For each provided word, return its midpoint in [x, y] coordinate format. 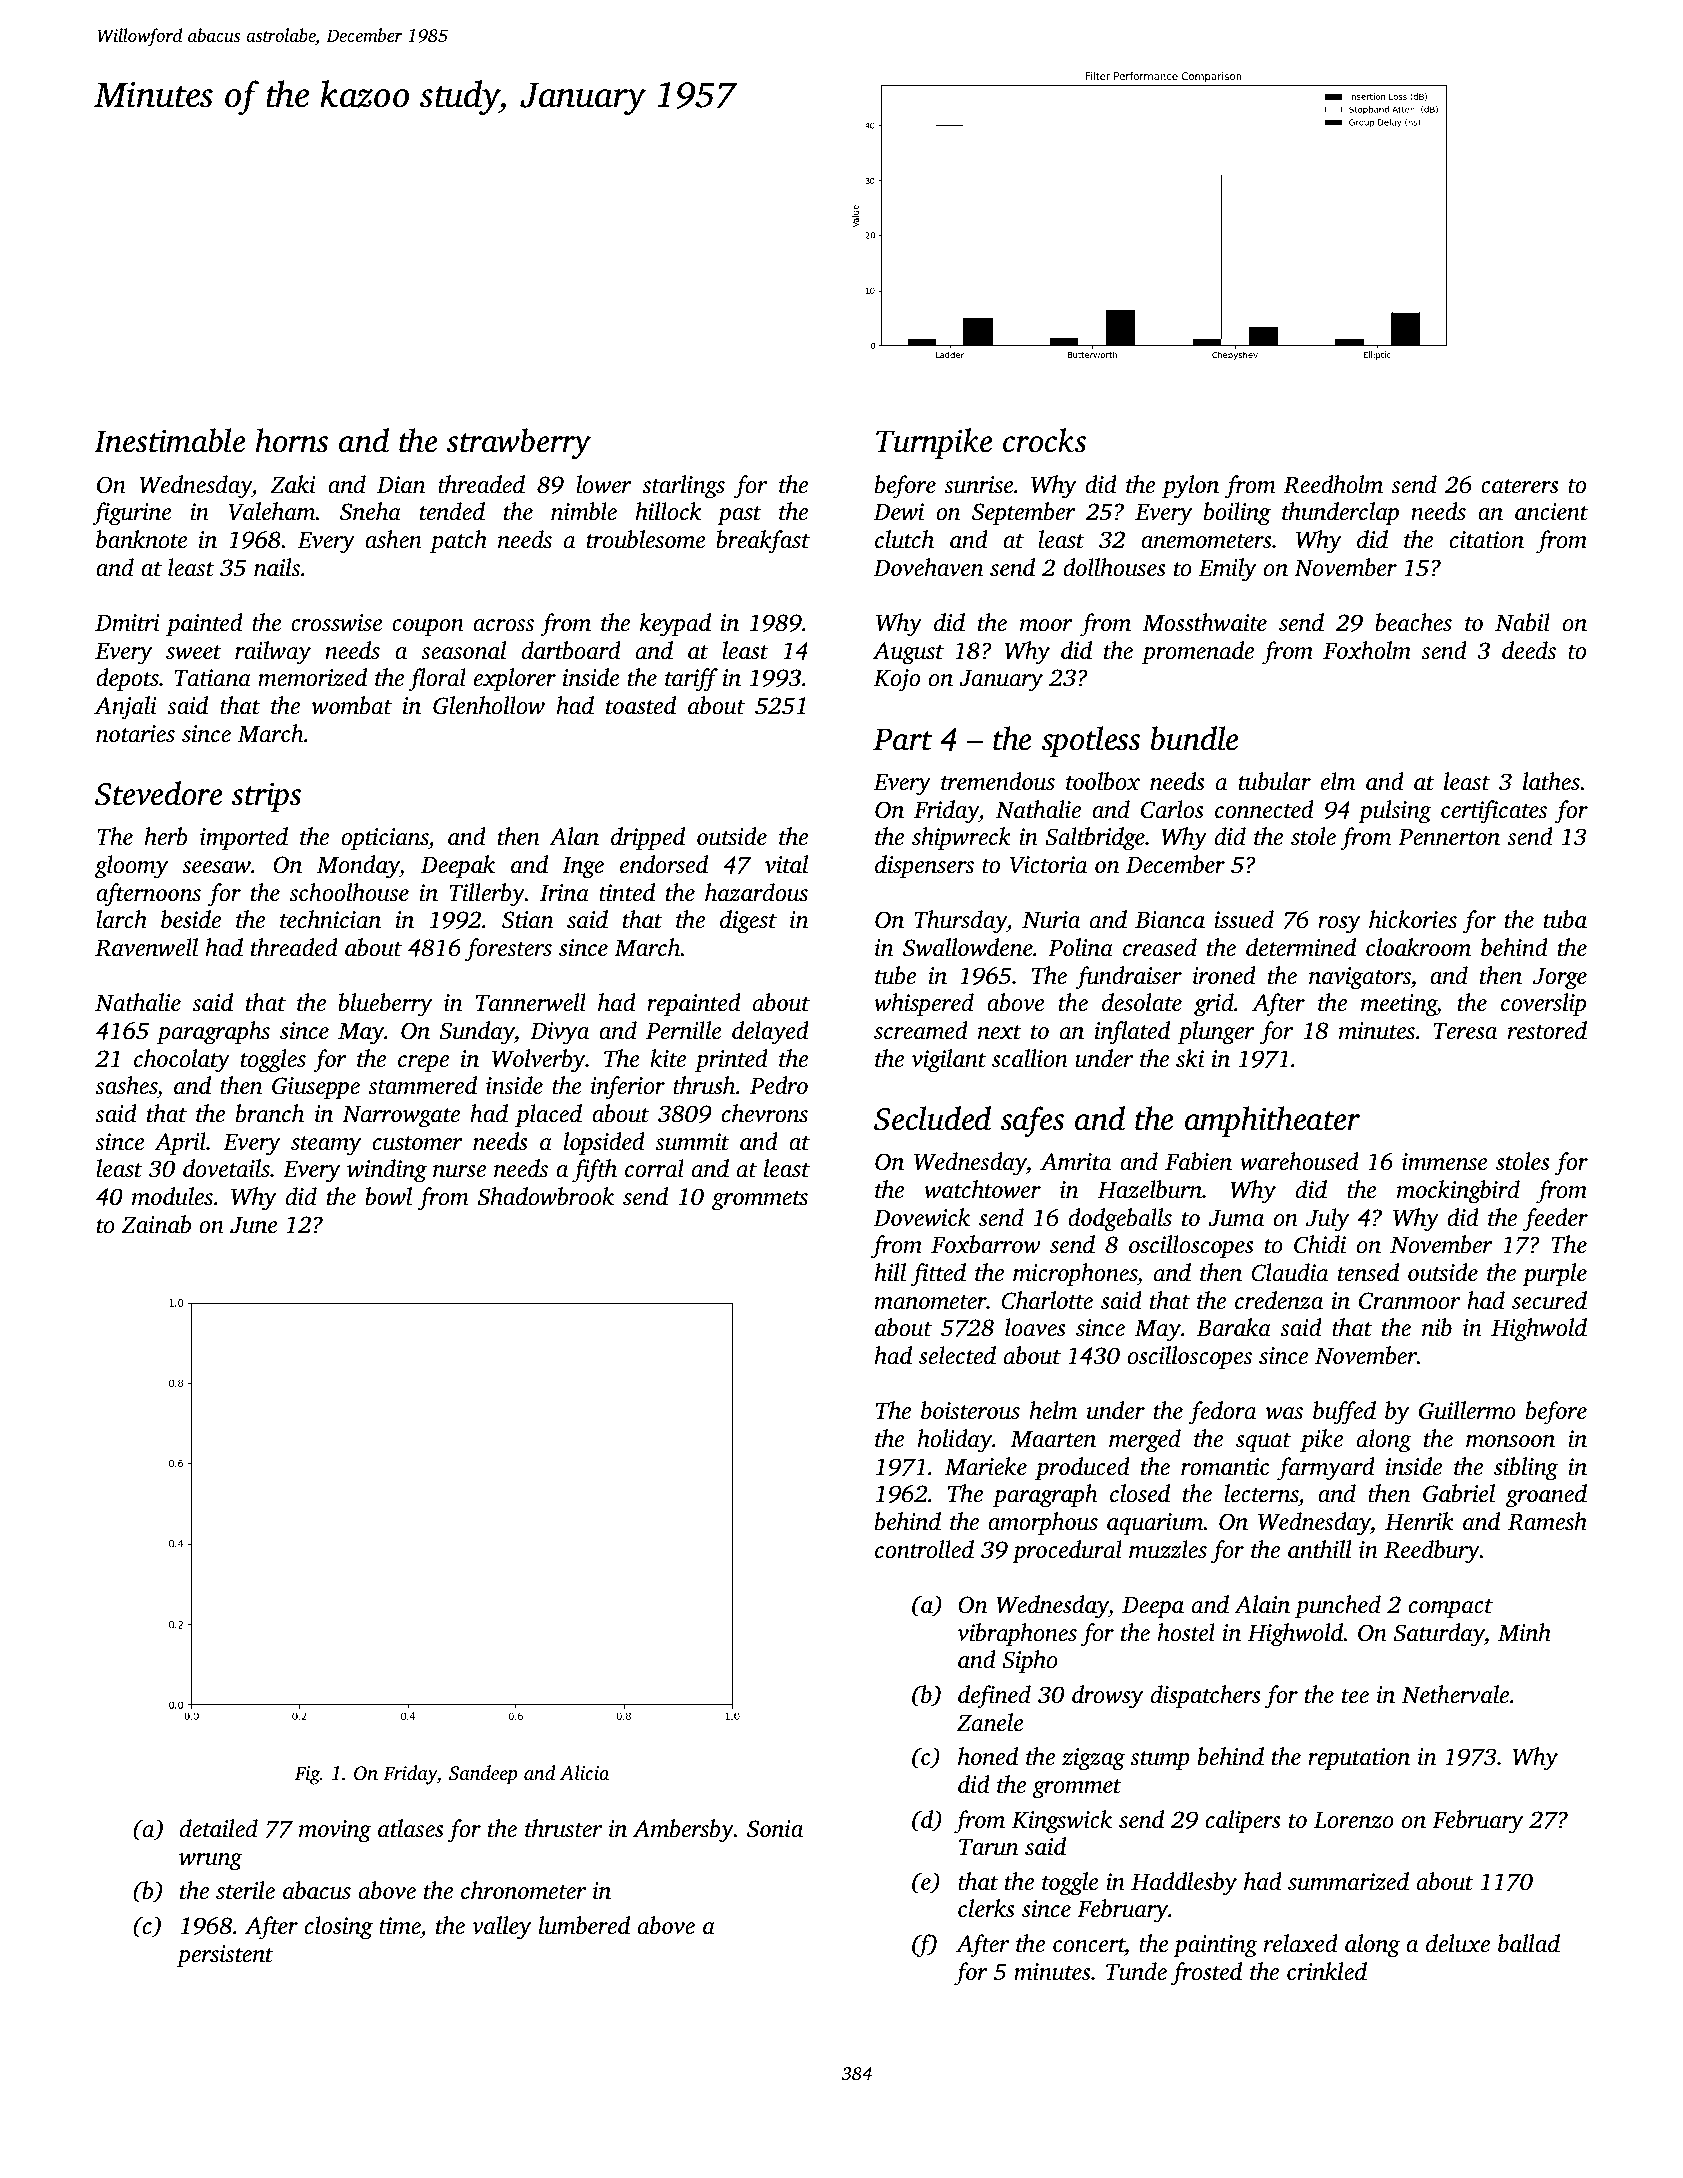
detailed [219, 1828]
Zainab [156, 1224]
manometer [931, 1302]
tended [452, 511]
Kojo [897, 680]
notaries [135, 734]
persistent [225, 1956]
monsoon [1510, 1441]
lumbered [584, 1925]
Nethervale [1455, 1694]
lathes [1551, 781]
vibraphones [1017, 1635]
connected [1264, 809]
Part [902, 739]
